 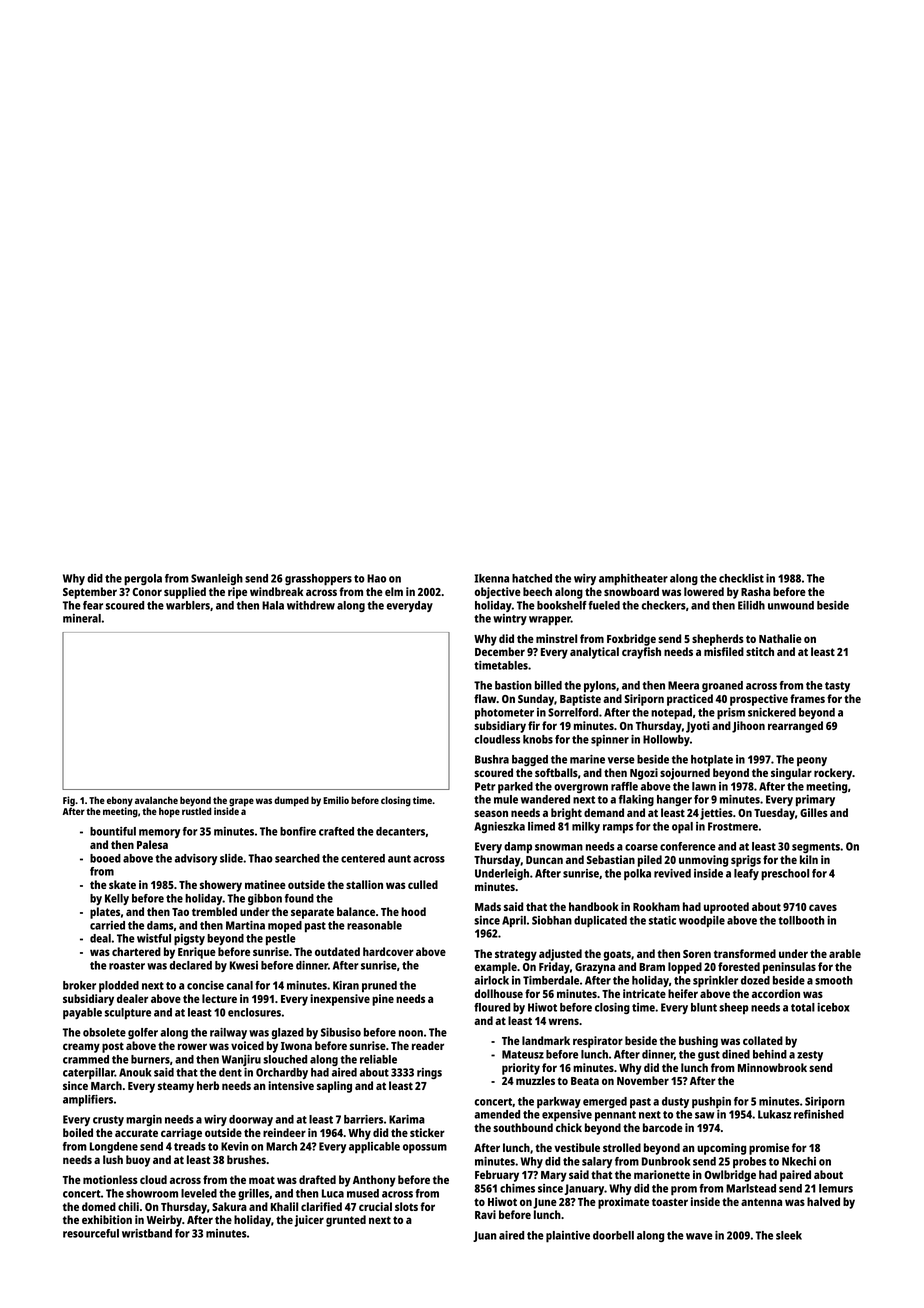 What do you see at coordinates (105, 858) in the screenshot?
I see `booed` at bounding box center [105, 858].
